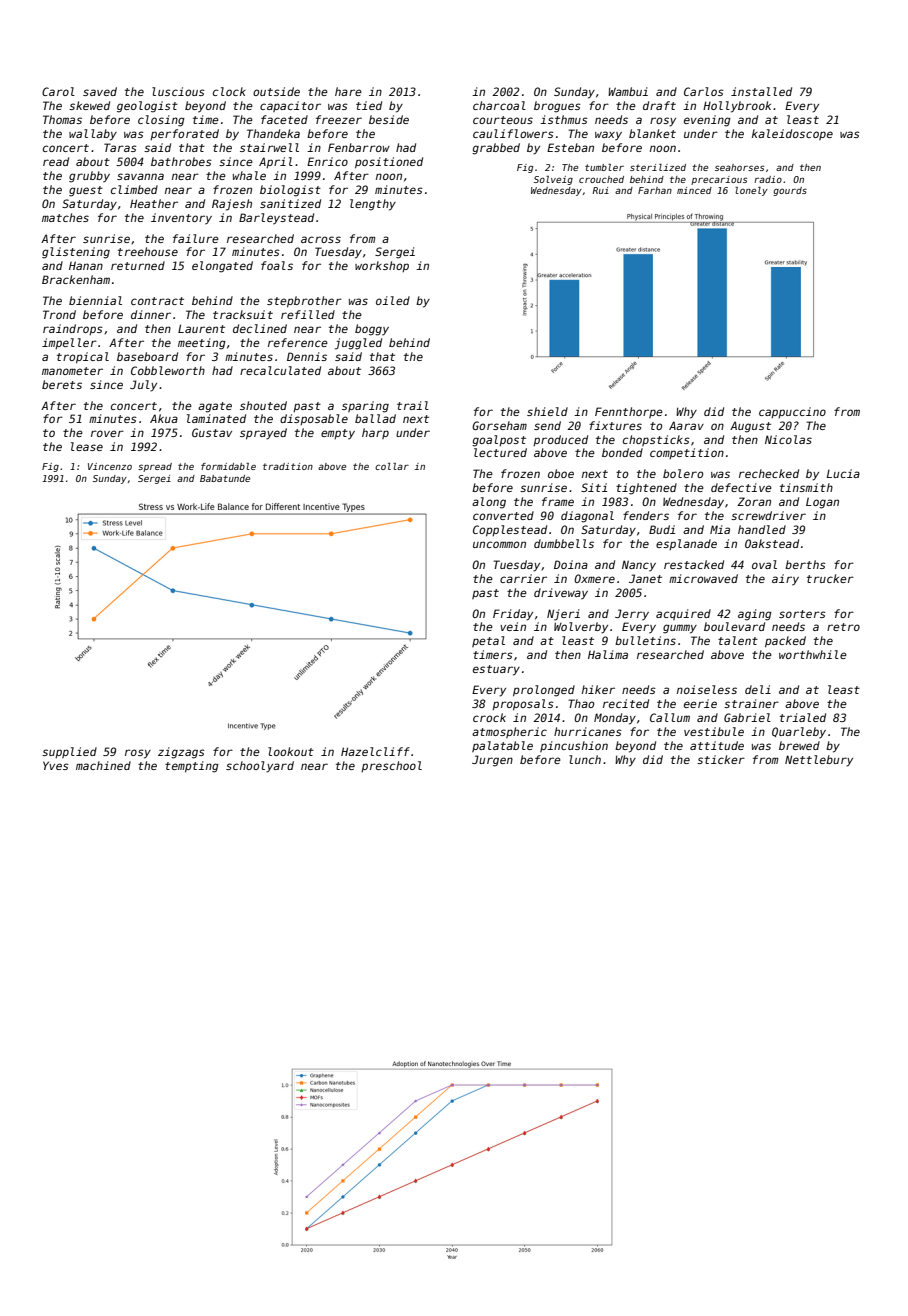  I want to click on installed, so click(761, 91).
